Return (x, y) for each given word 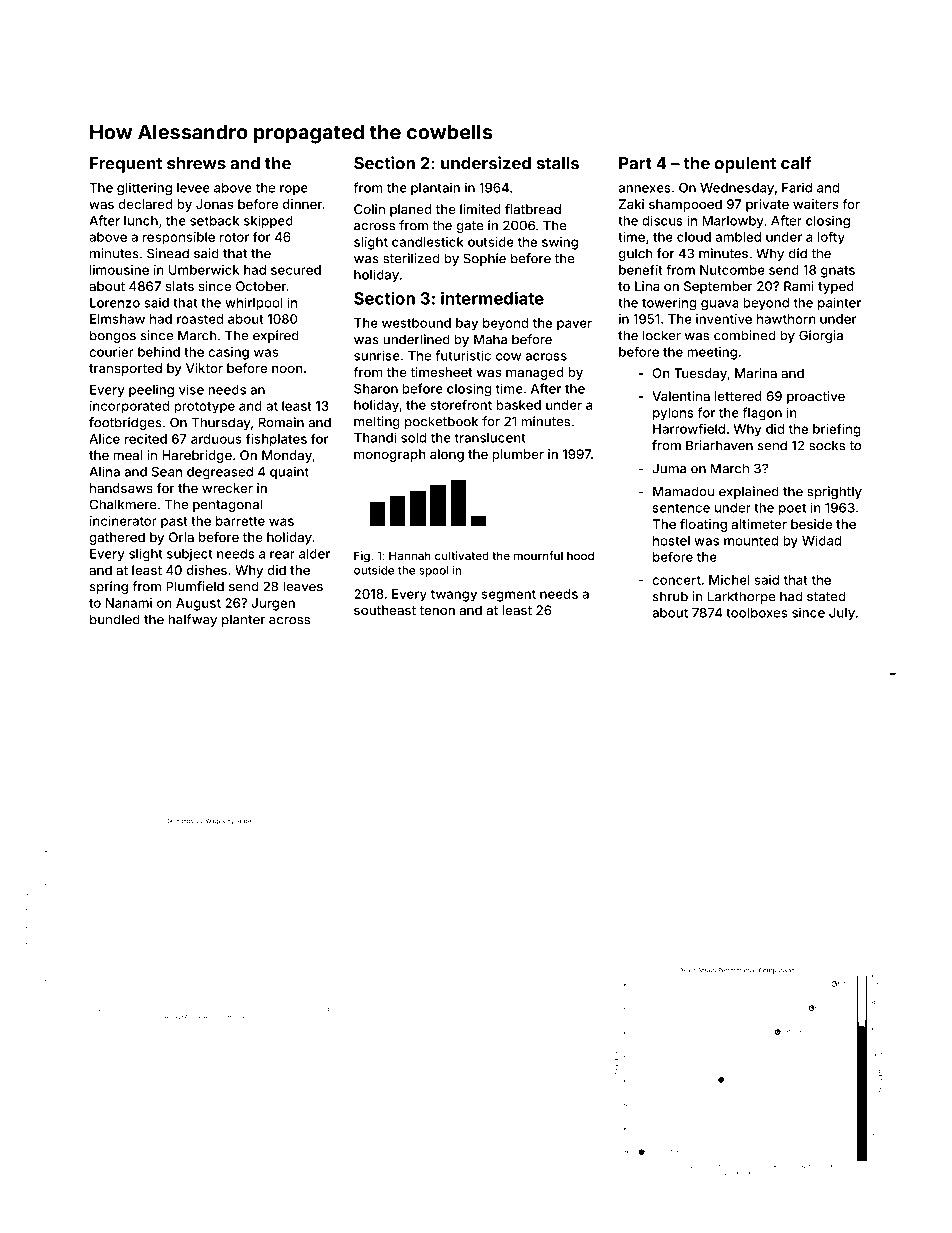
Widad (821, 540)
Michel (729, 580)
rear (282, 555)
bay (467, 324)
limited (480, 209)
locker (662, 335)
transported (125, 369)
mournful (538, 555)
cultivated (462, 555)
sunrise (377, 355)
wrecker (227, 488)
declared (145, 204)
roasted (200, 319)
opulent (745, 165)
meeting (712, 353)
